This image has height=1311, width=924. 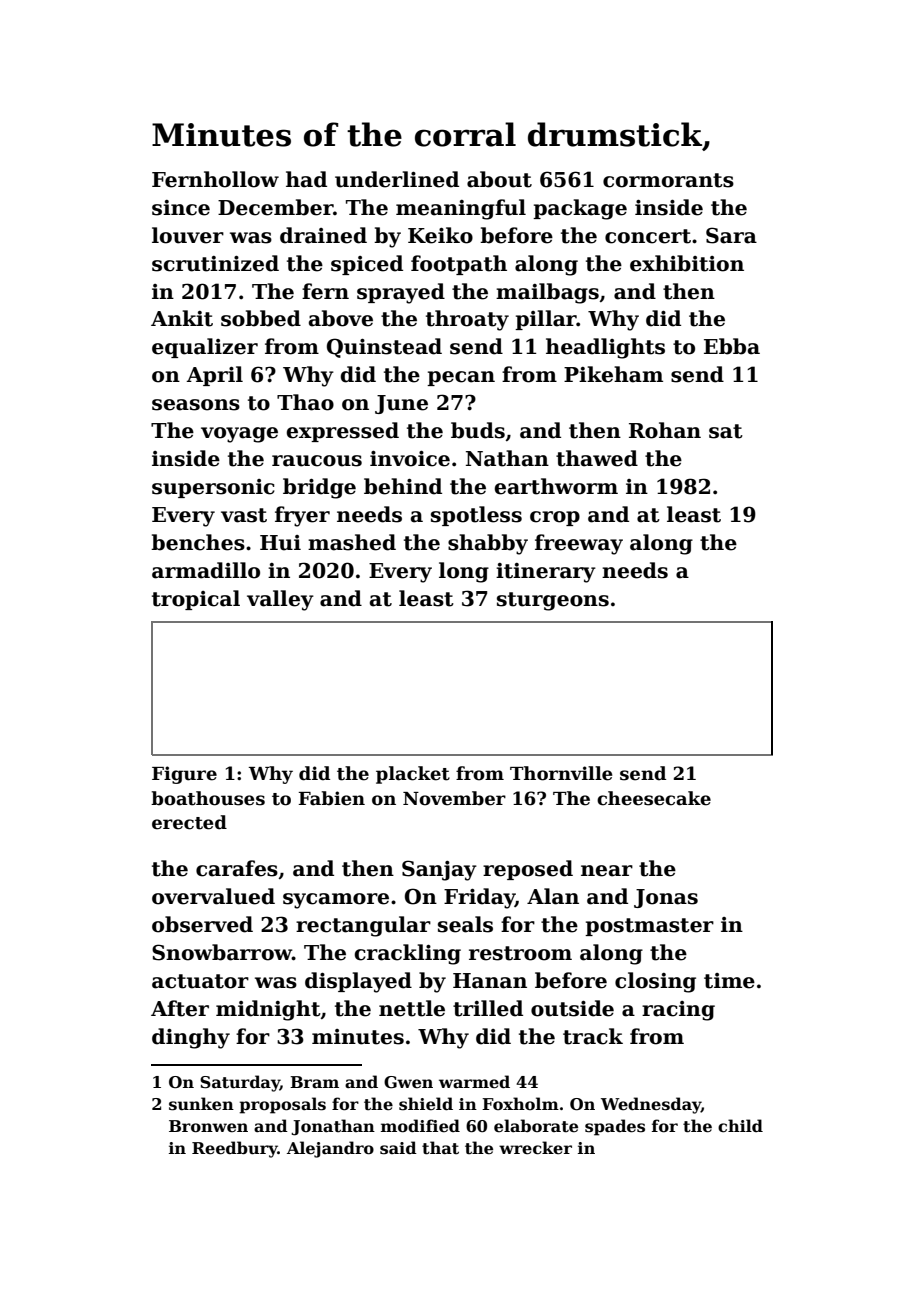 I want to click on Rohan, so click(x=665, y=430).
